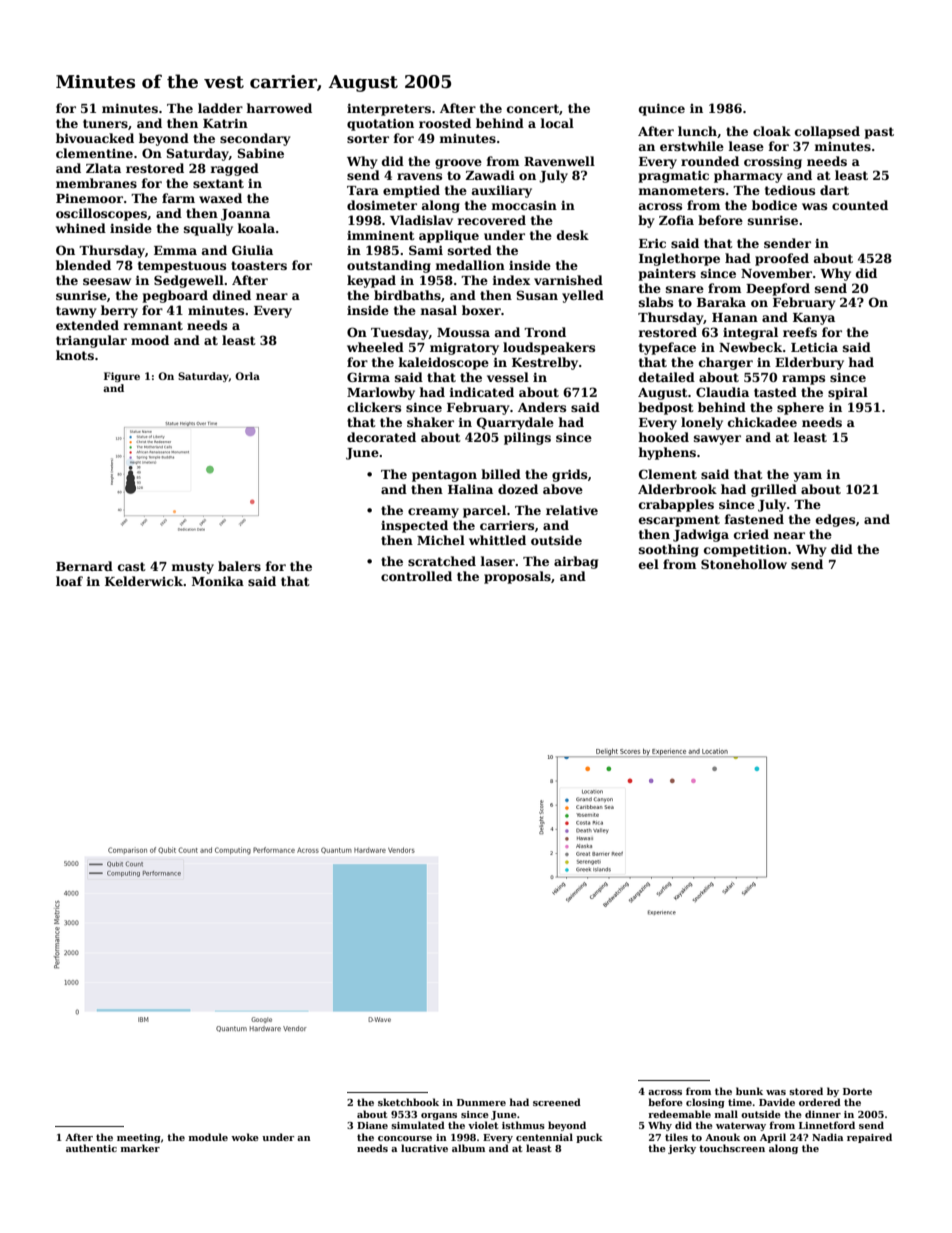  Describe the element at coordinates (132, 566) in the image. I see `cast` at that location.
